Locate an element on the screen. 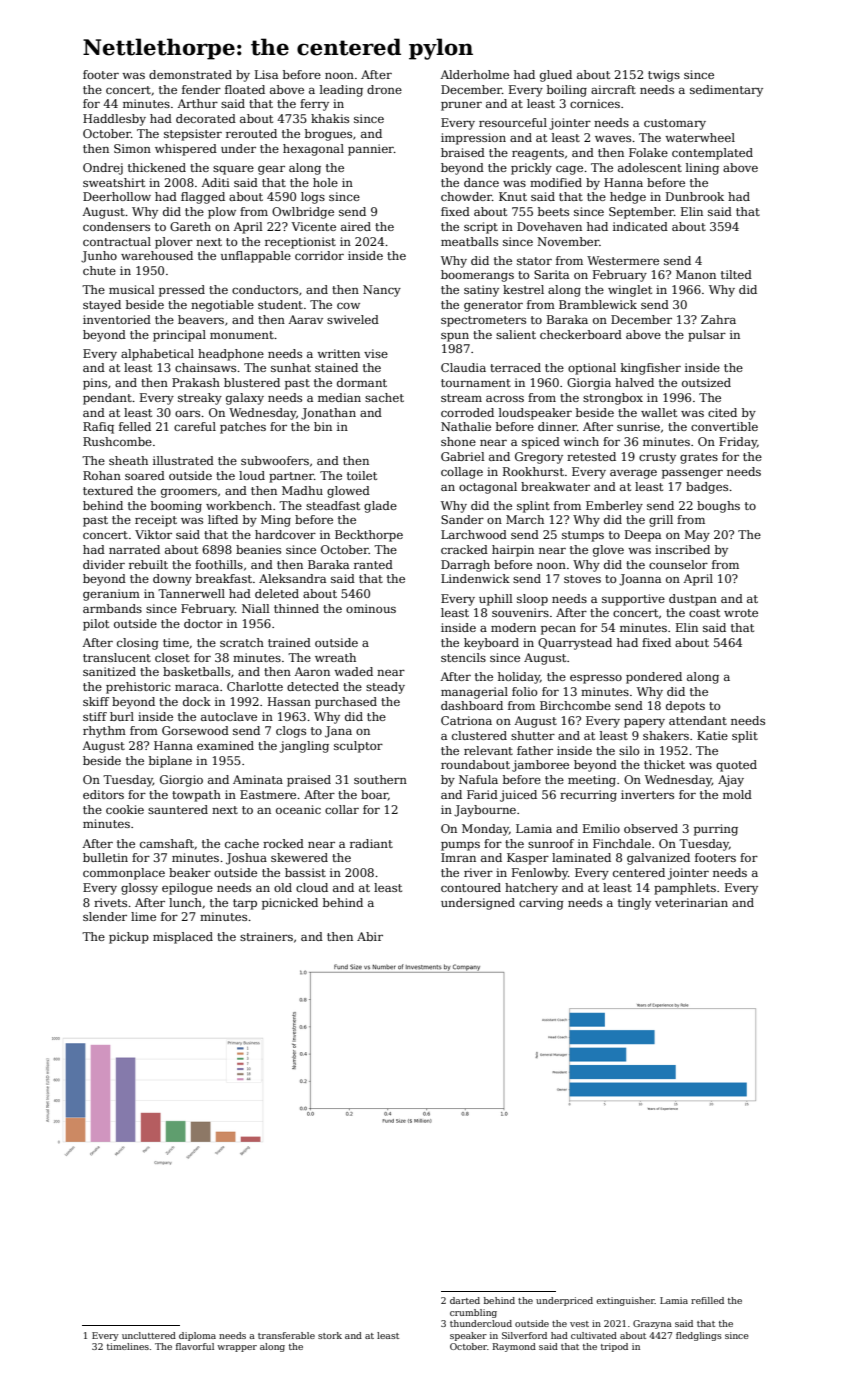  shone is located at coordinates (458, 441).
